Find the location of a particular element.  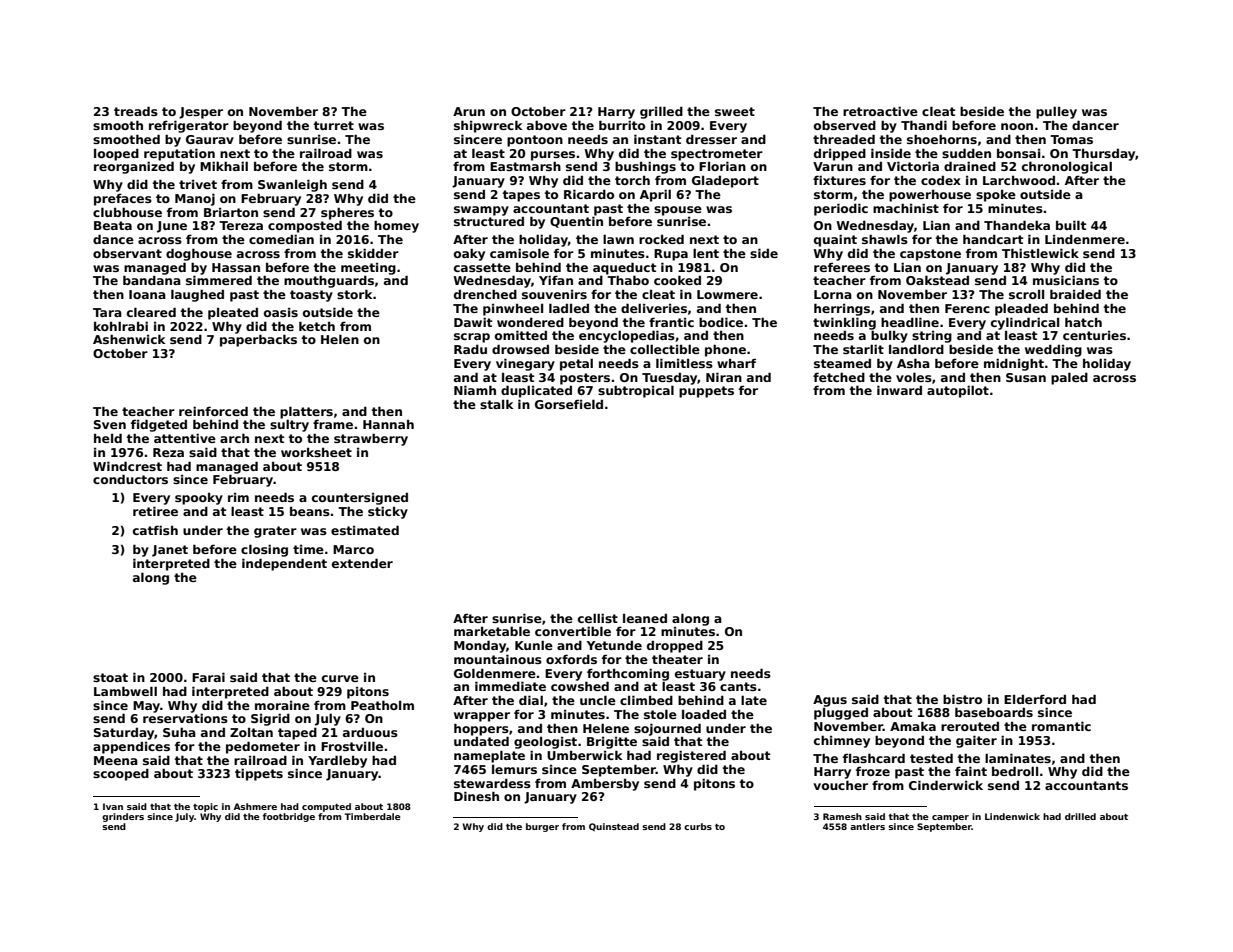

stewardess is located at coordinates (492, 783).
